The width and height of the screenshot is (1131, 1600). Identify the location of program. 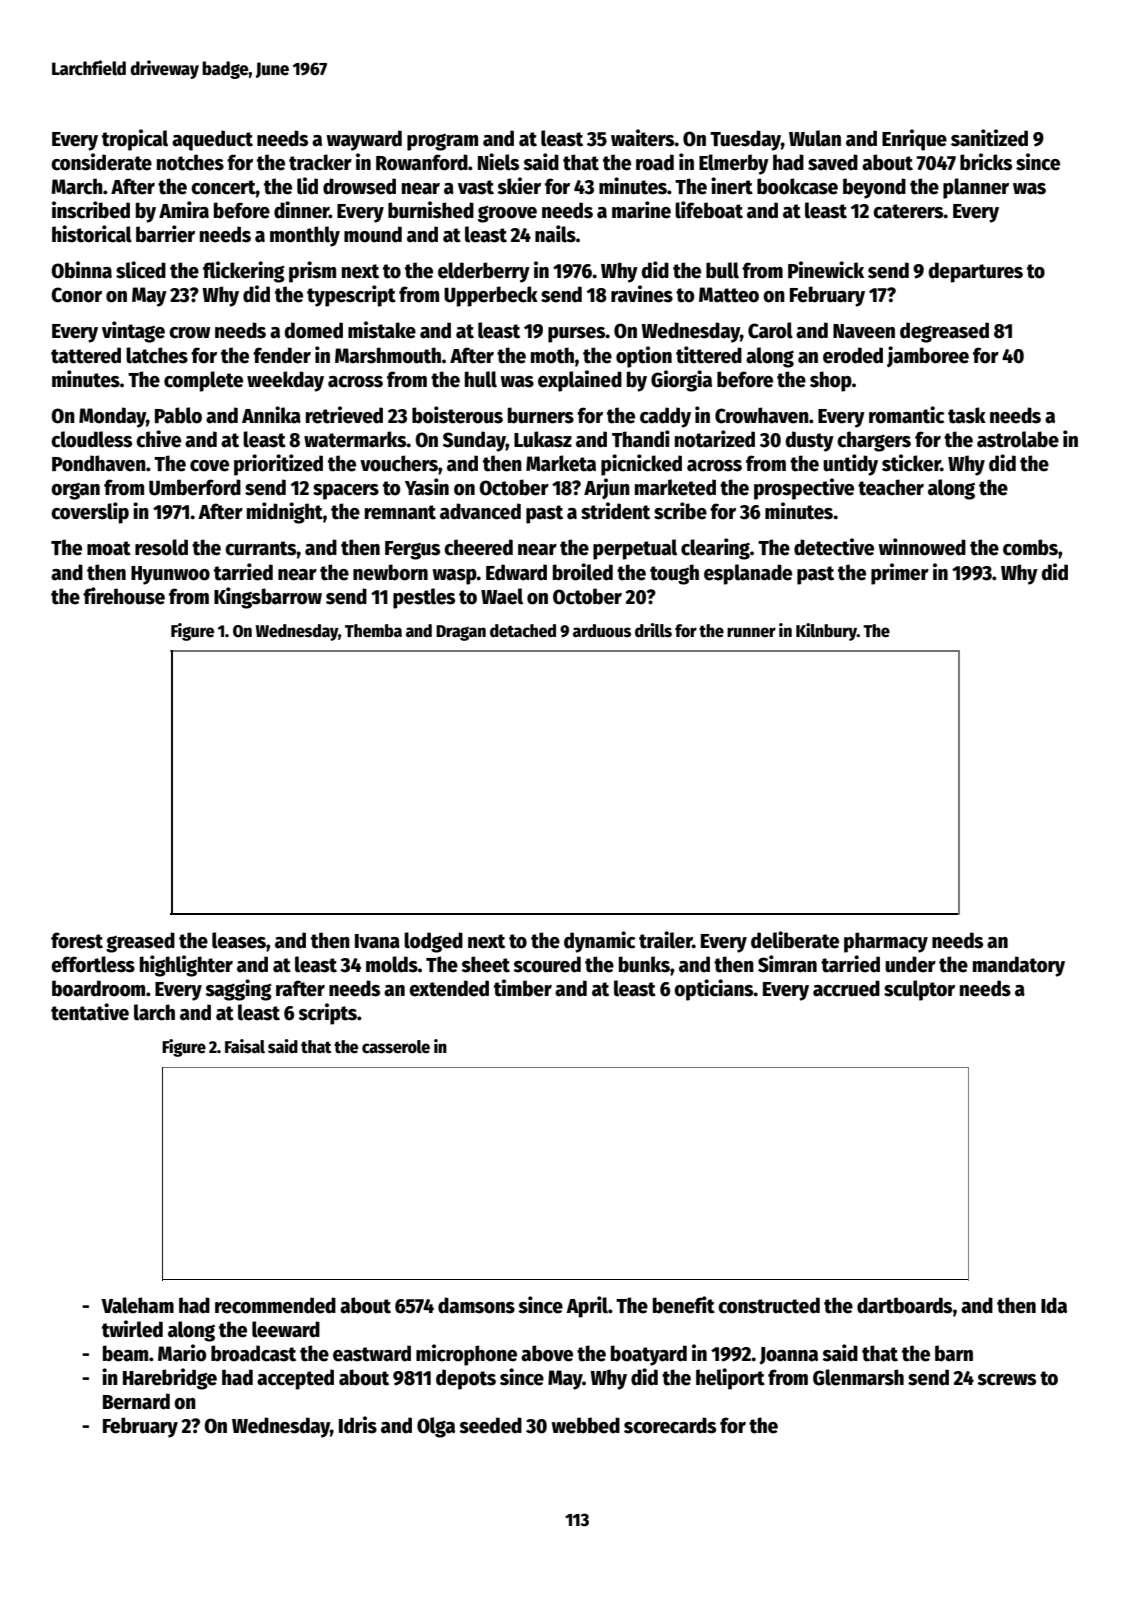
(442, 142).
